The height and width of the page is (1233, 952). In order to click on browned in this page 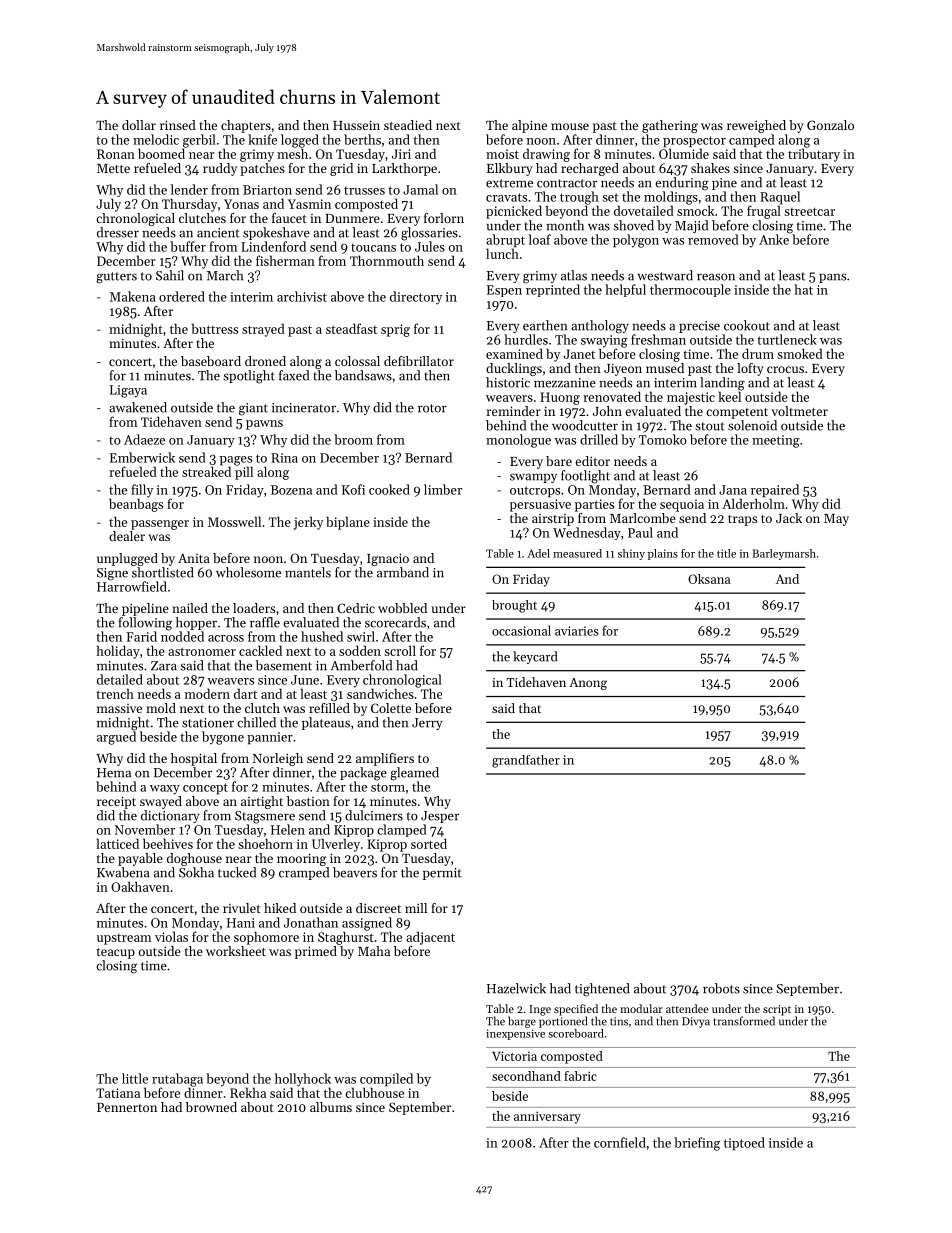, I will do `click(211, 1107)`.
